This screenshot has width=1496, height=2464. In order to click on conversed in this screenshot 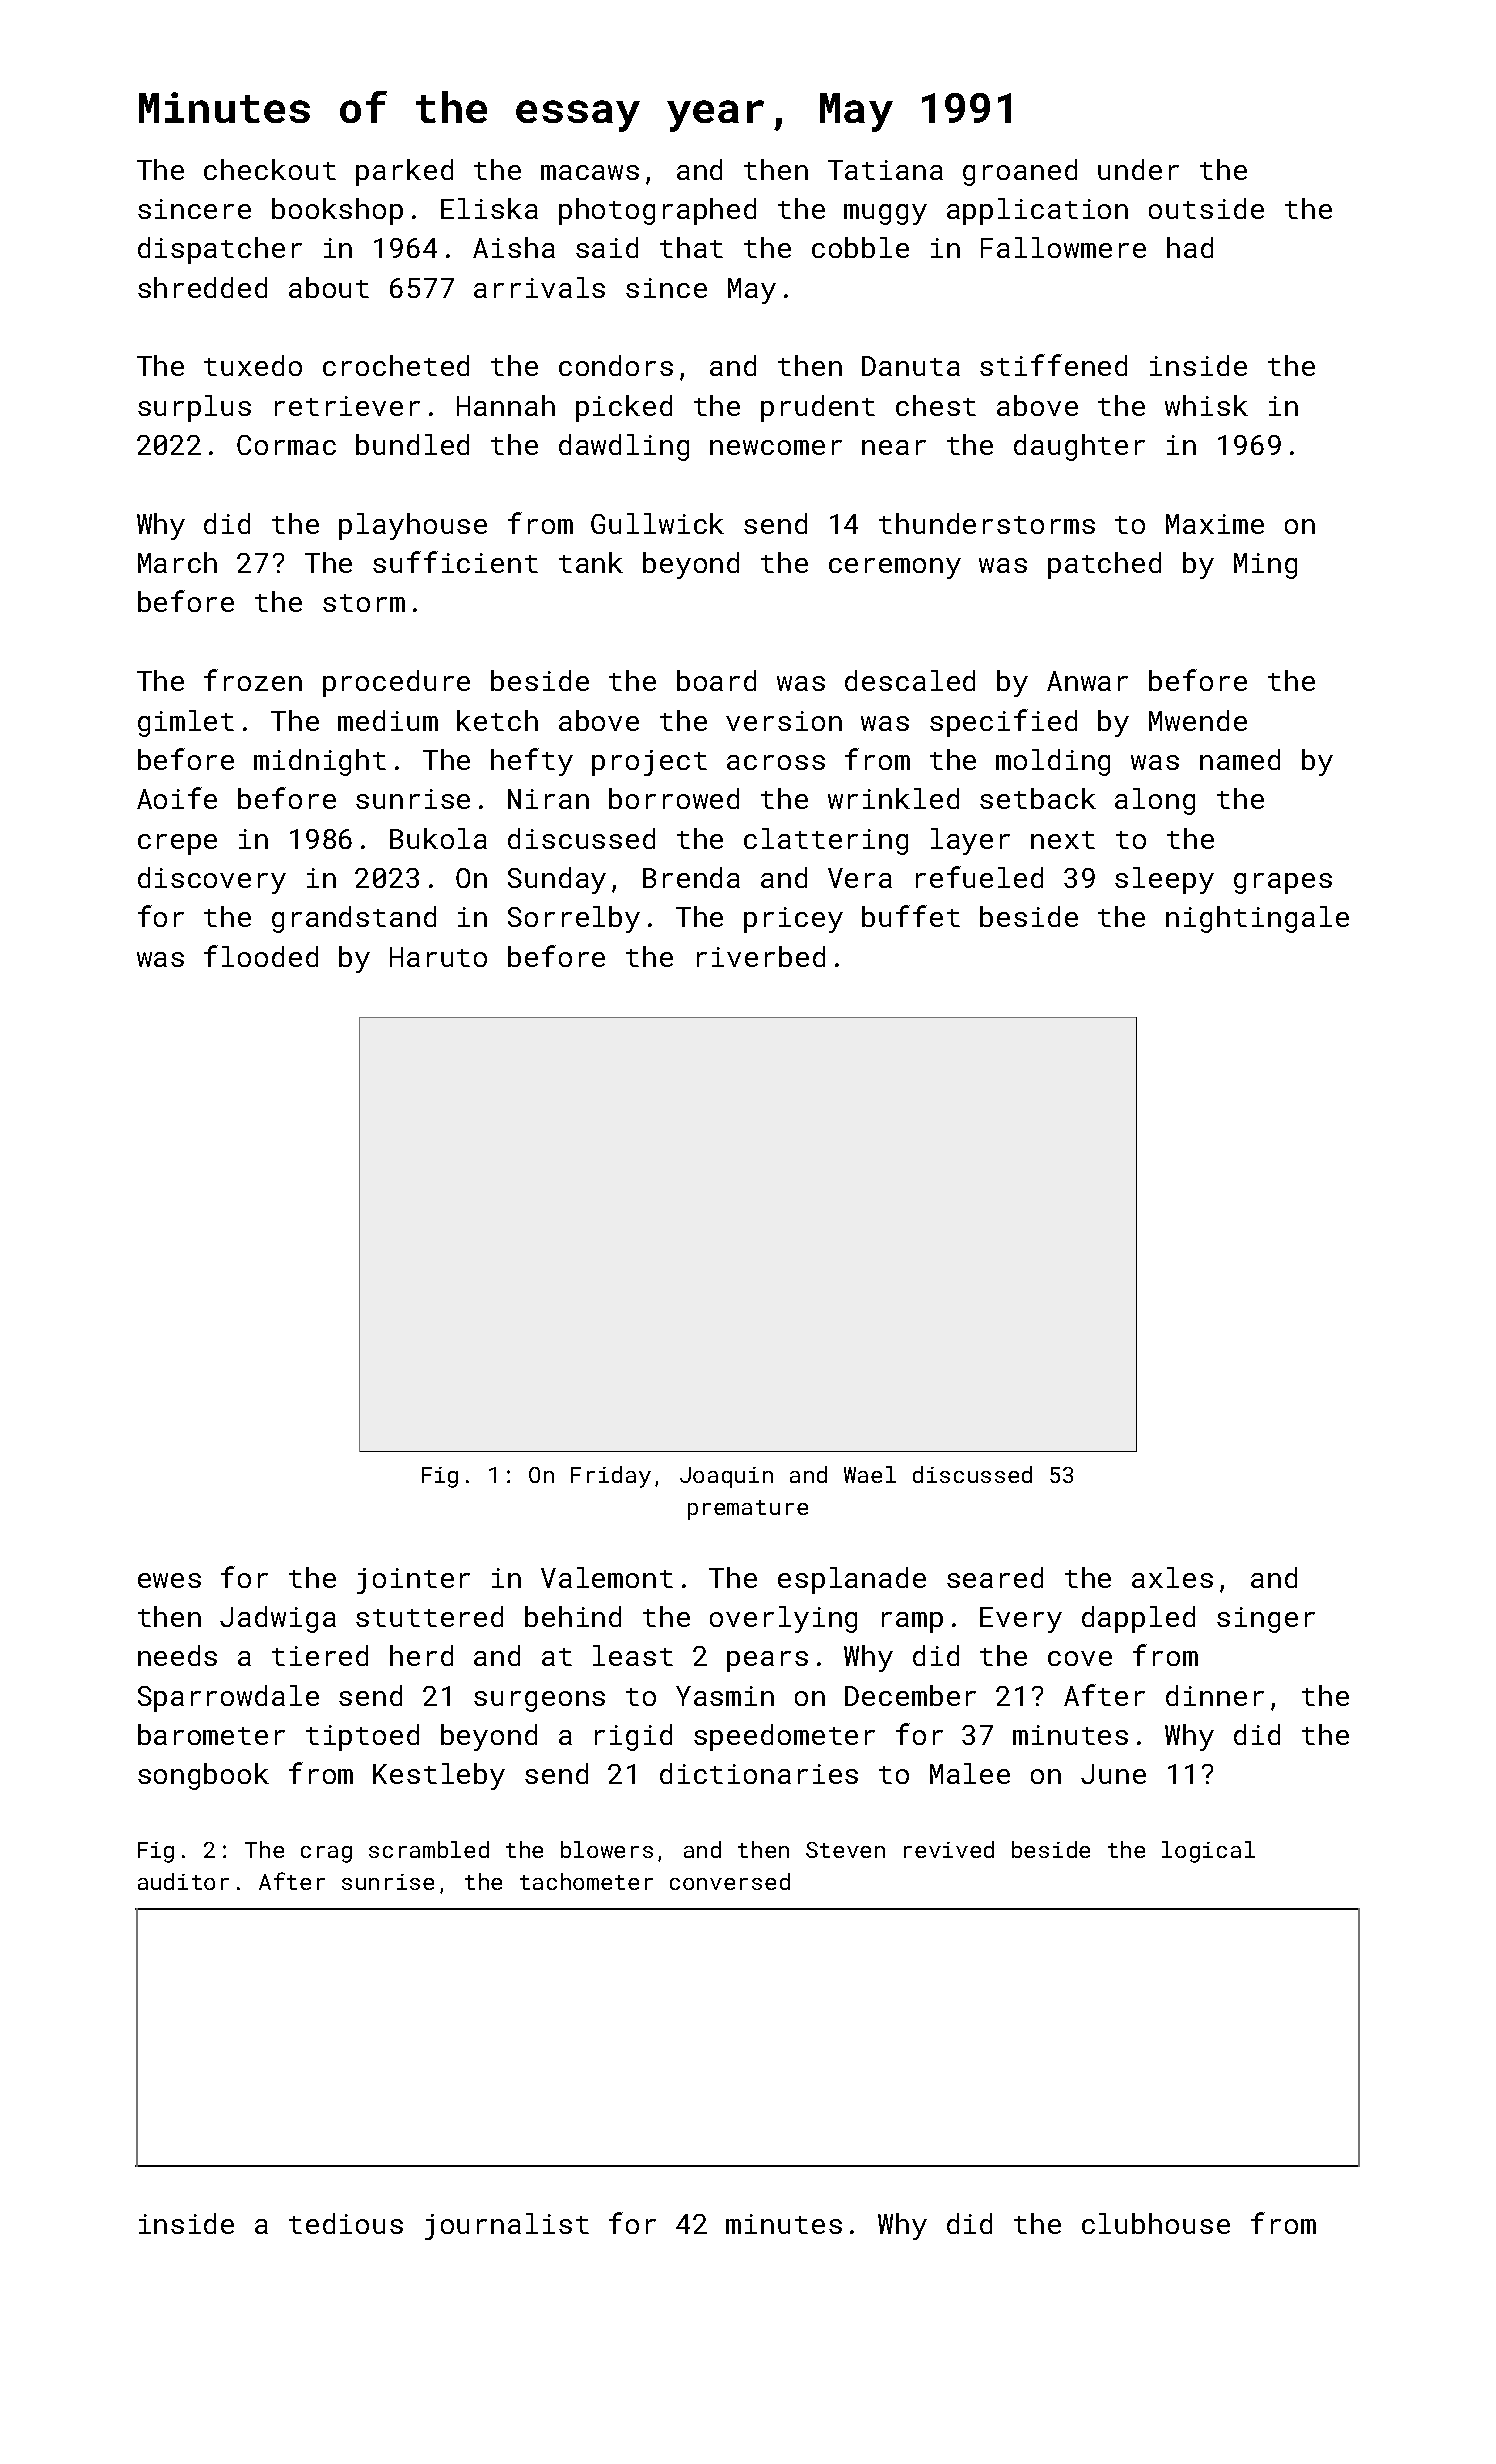, I will do `click(730, 1881)`.
